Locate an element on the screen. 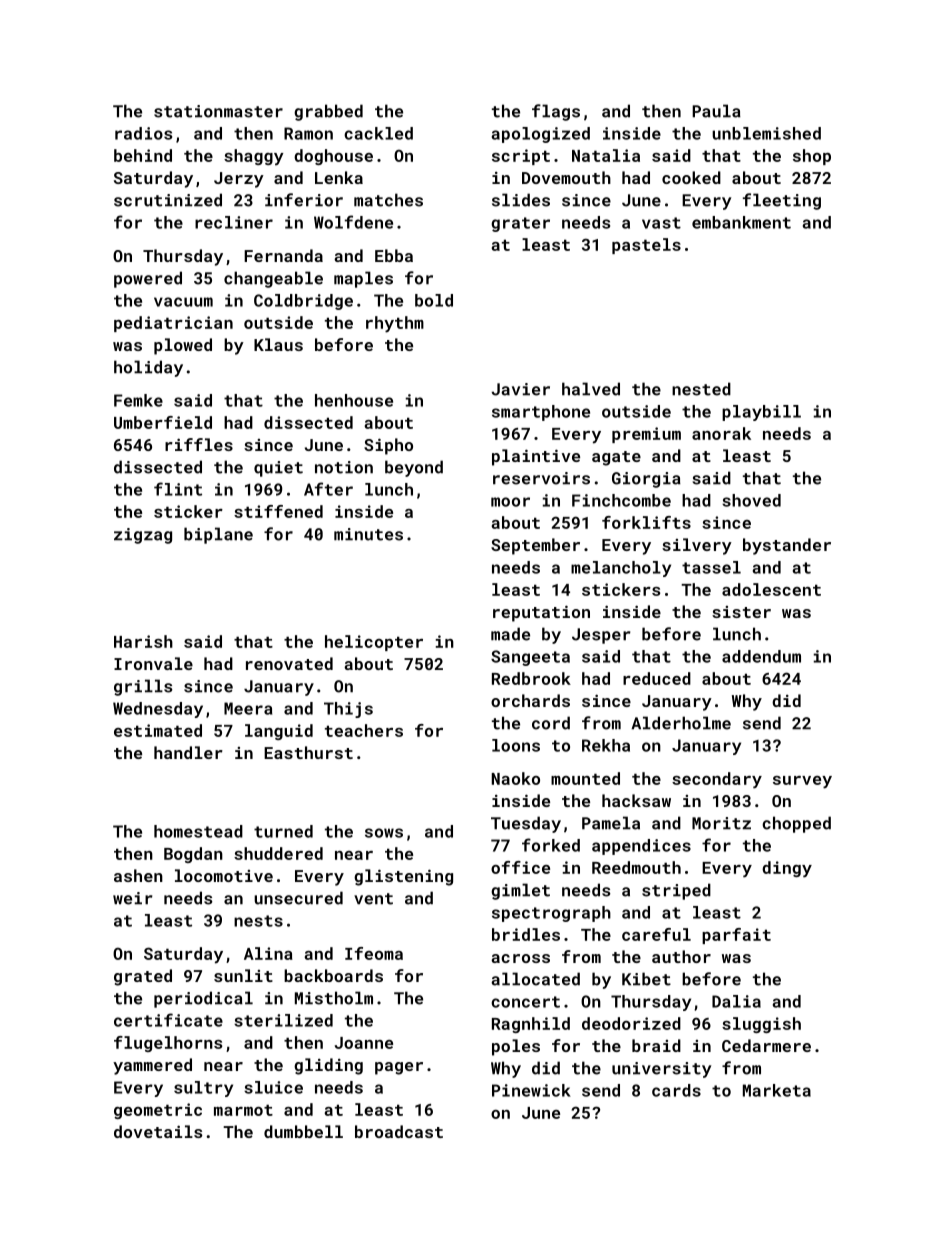  bridles is located at coordinates (526, 934).
